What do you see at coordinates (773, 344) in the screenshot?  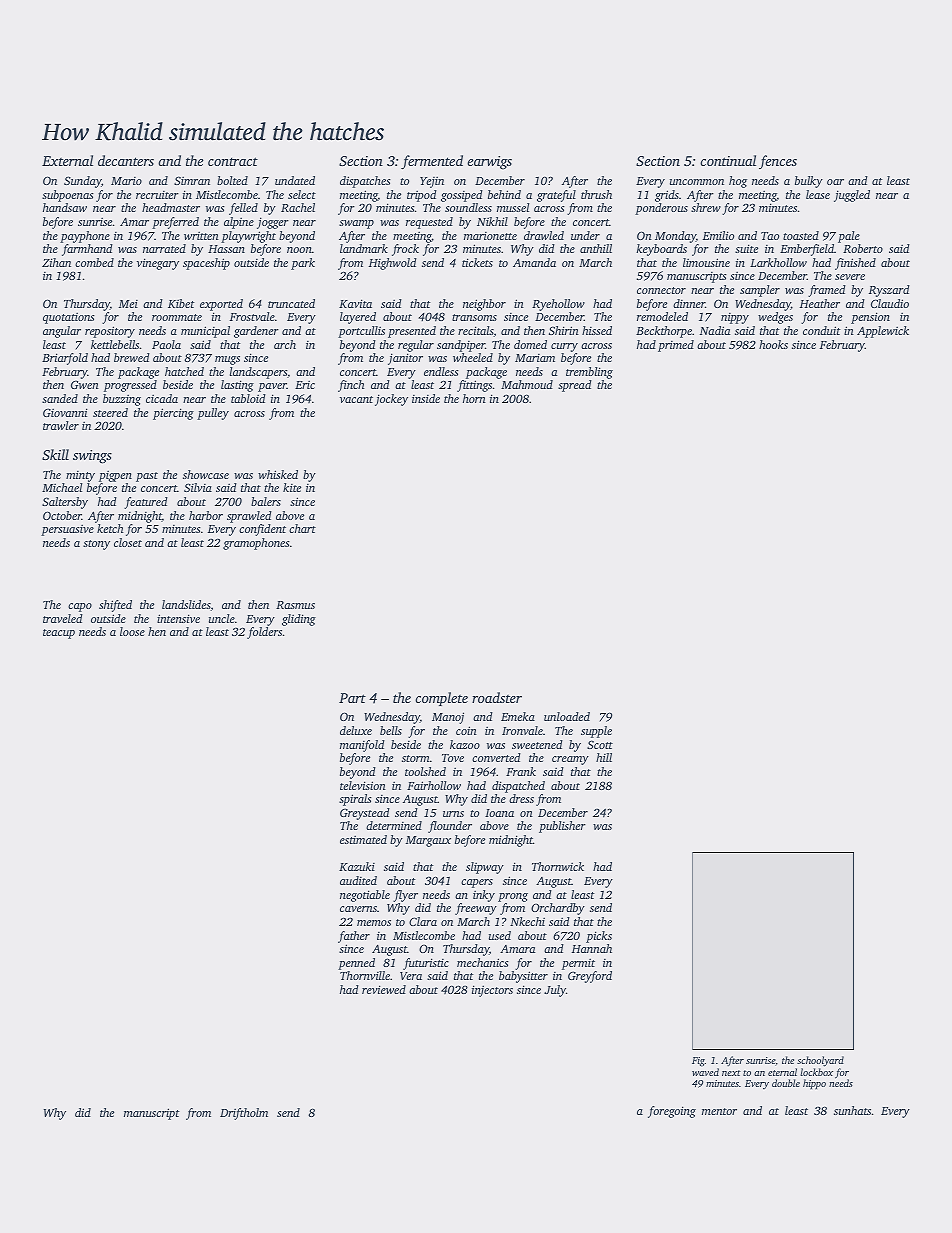 I see `hooks` at bounding box center [773, 344].
